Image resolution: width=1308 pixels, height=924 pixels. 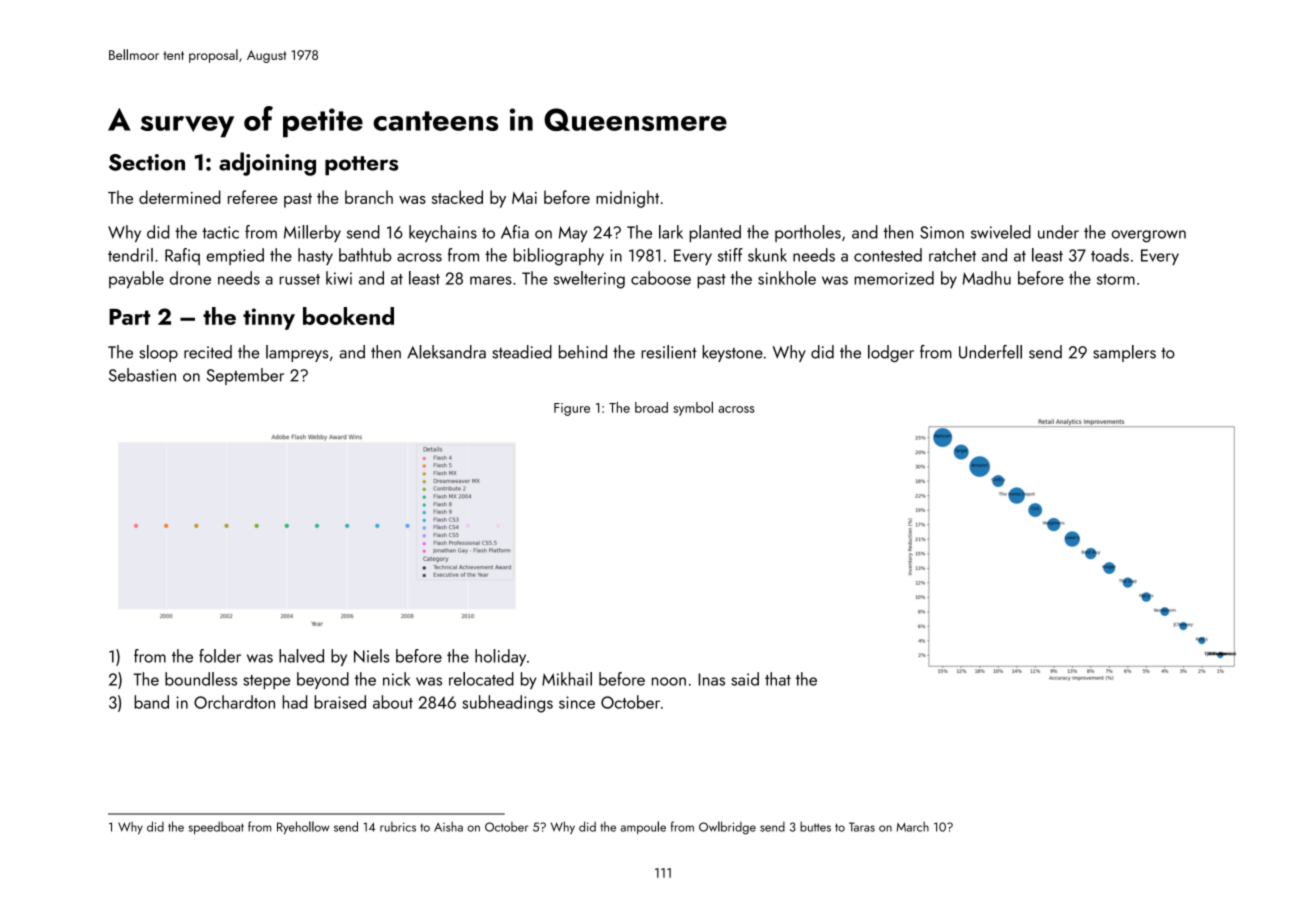 What do you see at coordinates (180, 197) in the screenshot?
I see `determined` at bounding box center [180, 197].
